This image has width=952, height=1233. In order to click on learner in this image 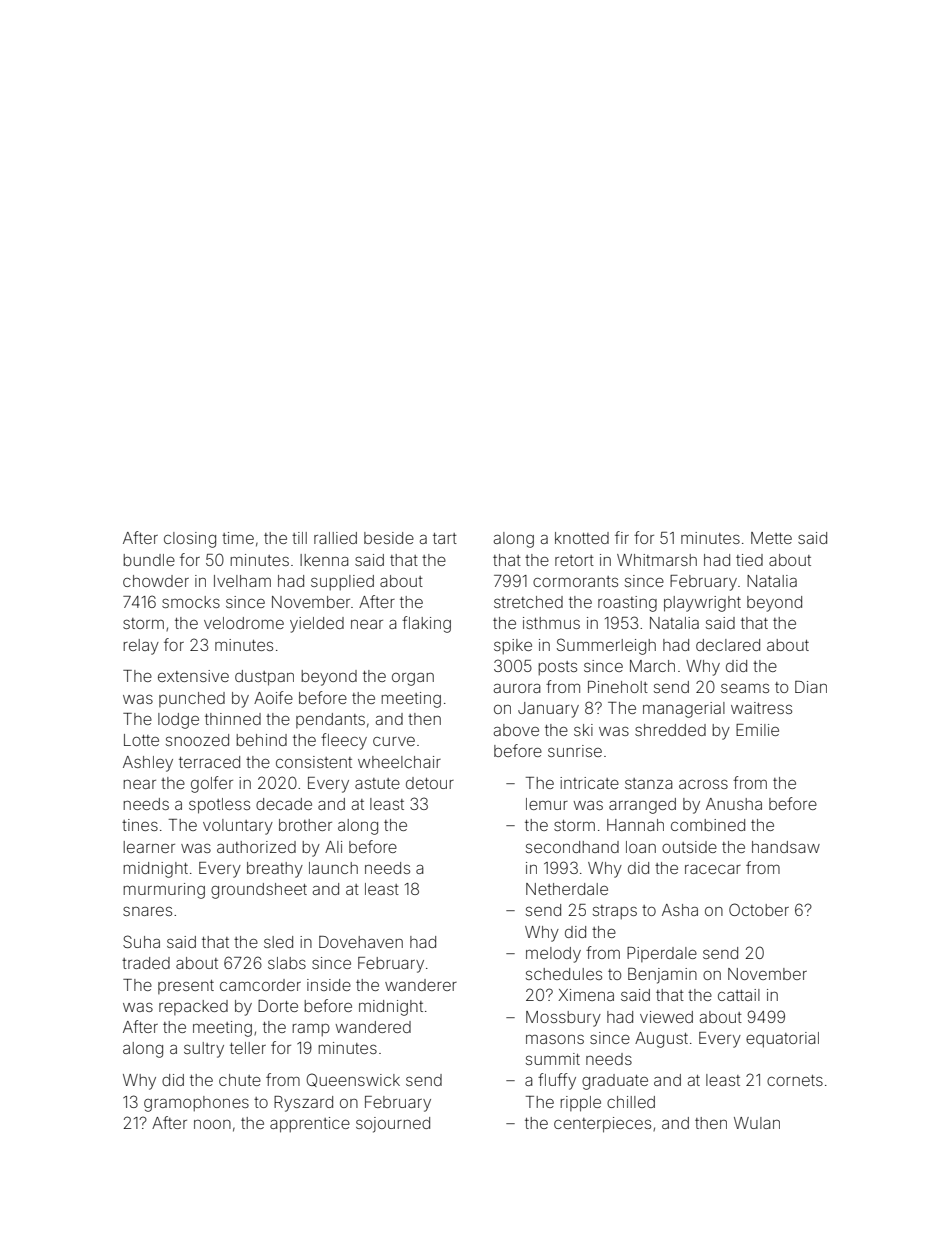, I will do `click(149, 847)`.
